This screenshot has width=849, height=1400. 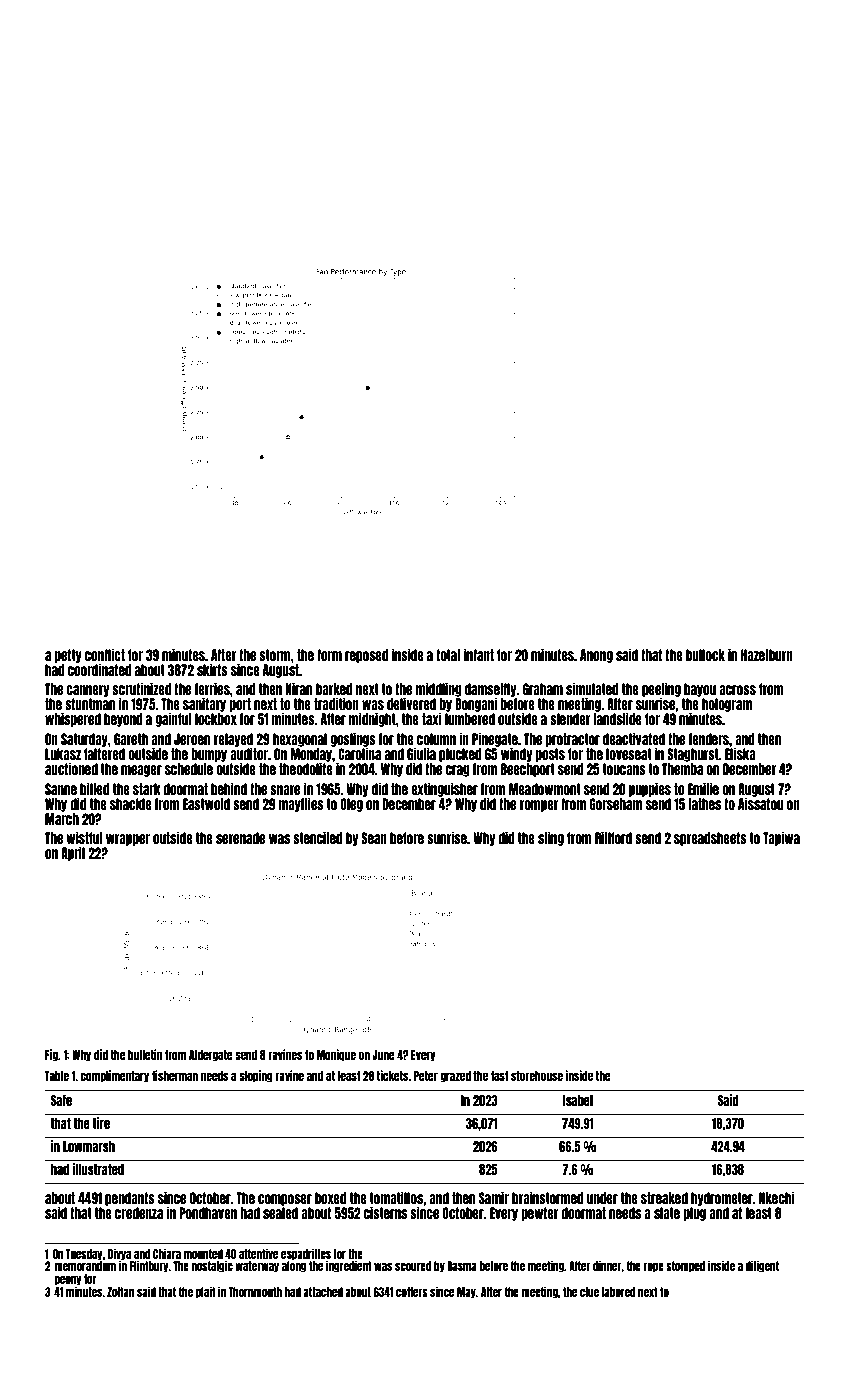 I want to click on Tapiwa, so click(x=781, y=838).
